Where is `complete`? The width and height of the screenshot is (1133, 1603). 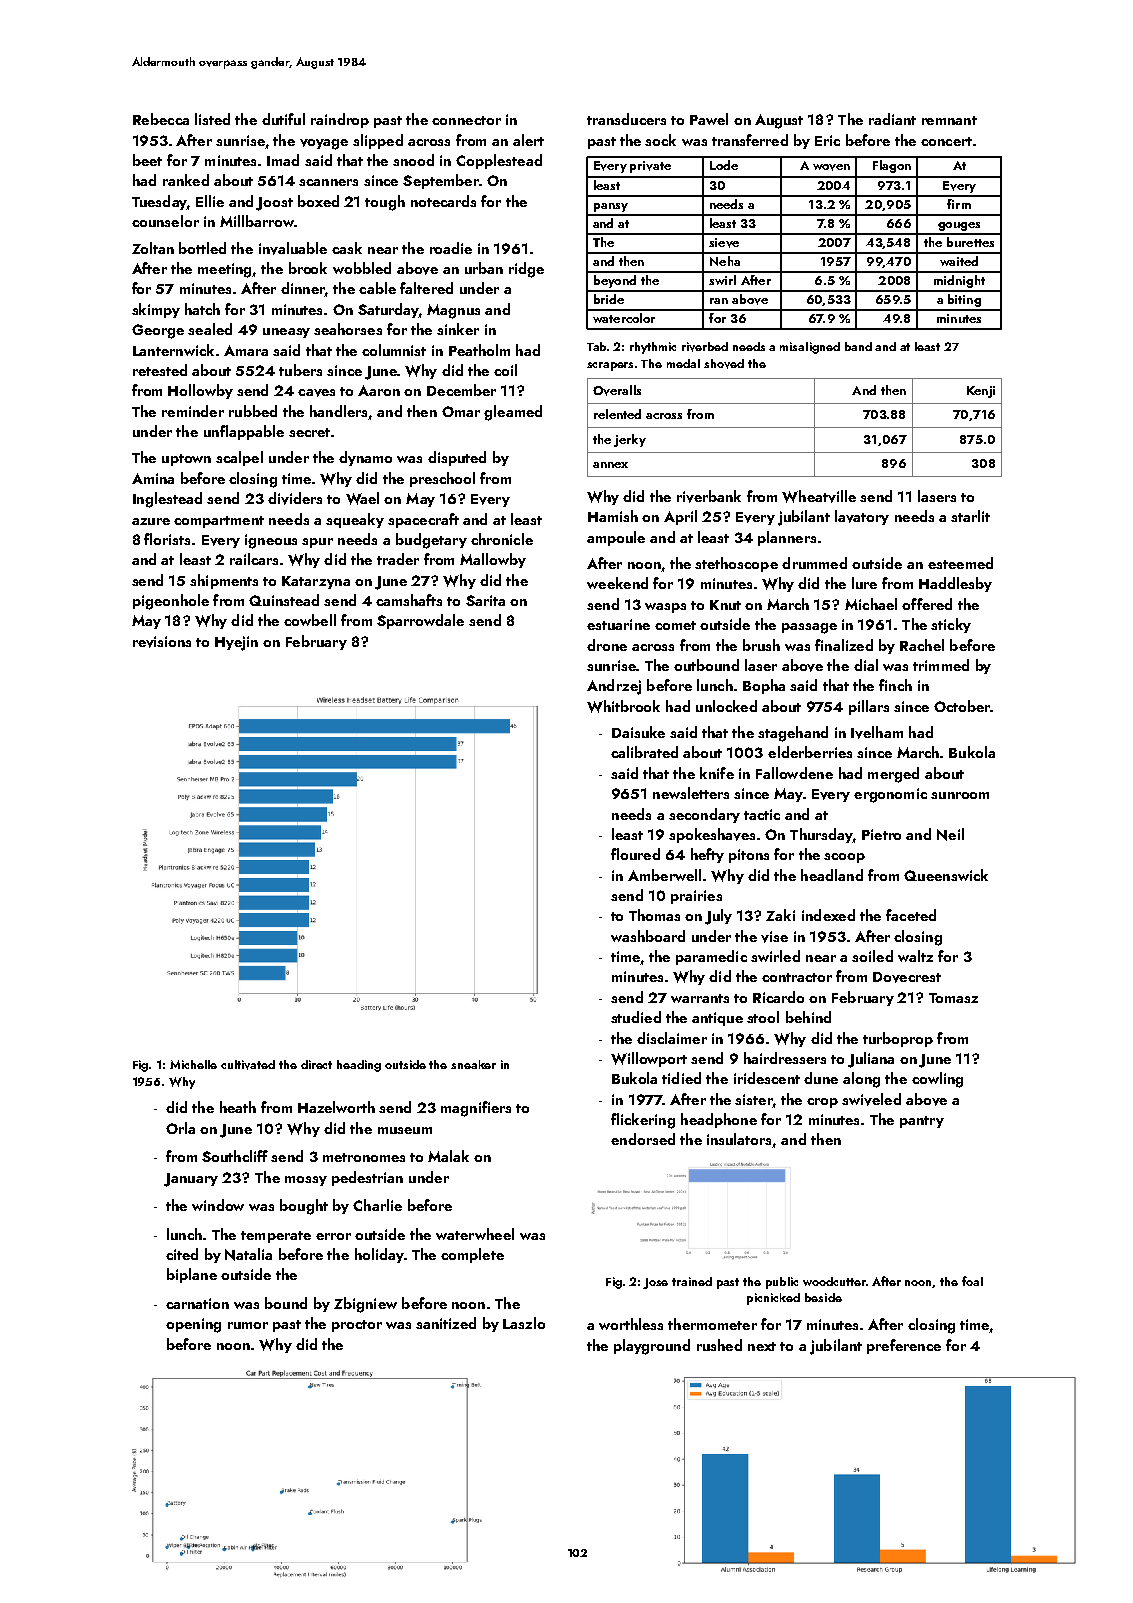
complete is located at coordinates (472, 1255).
